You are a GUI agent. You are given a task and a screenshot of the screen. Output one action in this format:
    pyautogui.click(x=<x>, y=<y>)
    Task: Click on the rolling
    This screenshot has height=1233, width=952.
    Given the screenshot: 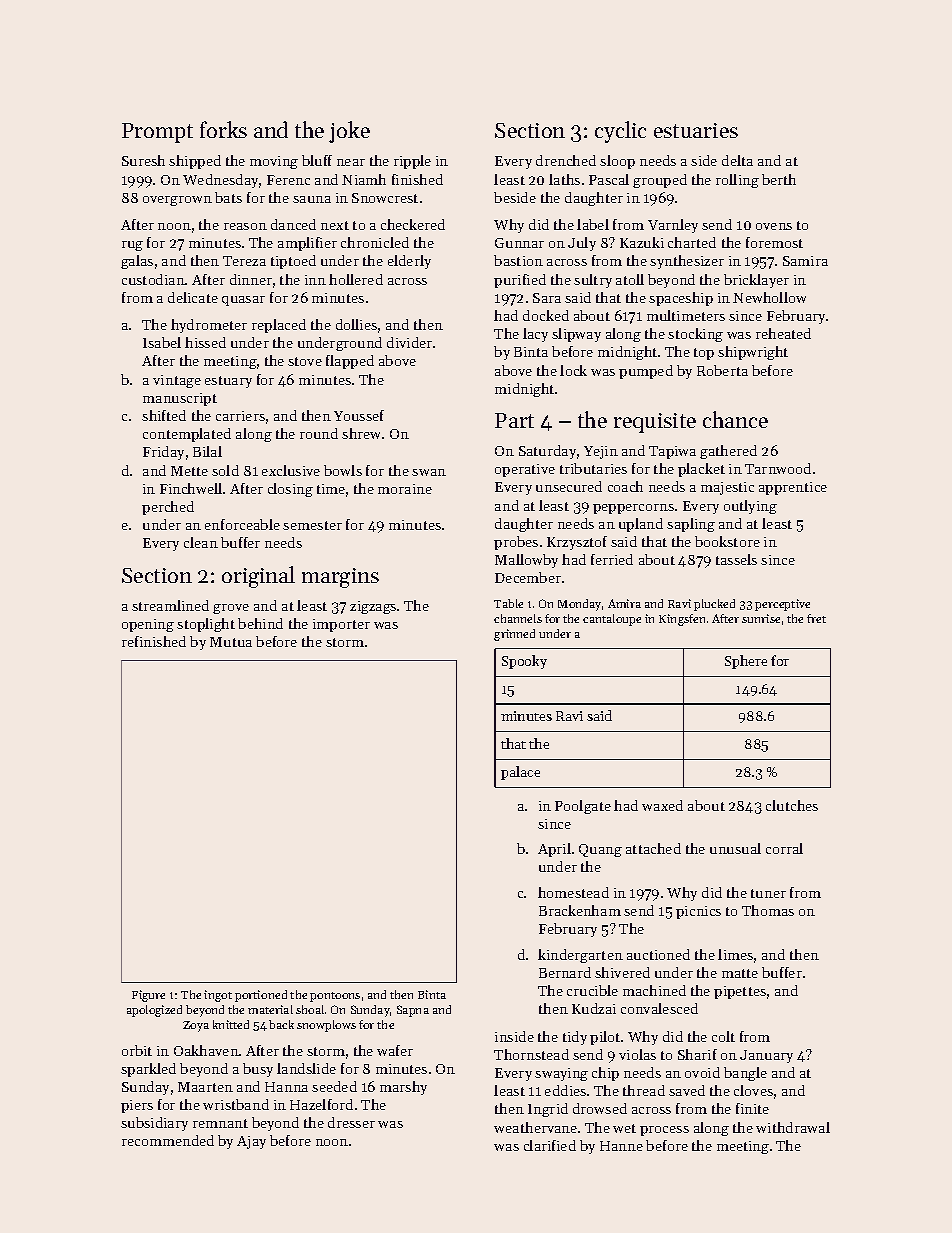 What is the action you would take?
    pyautogui.click(x=737, y=181)
